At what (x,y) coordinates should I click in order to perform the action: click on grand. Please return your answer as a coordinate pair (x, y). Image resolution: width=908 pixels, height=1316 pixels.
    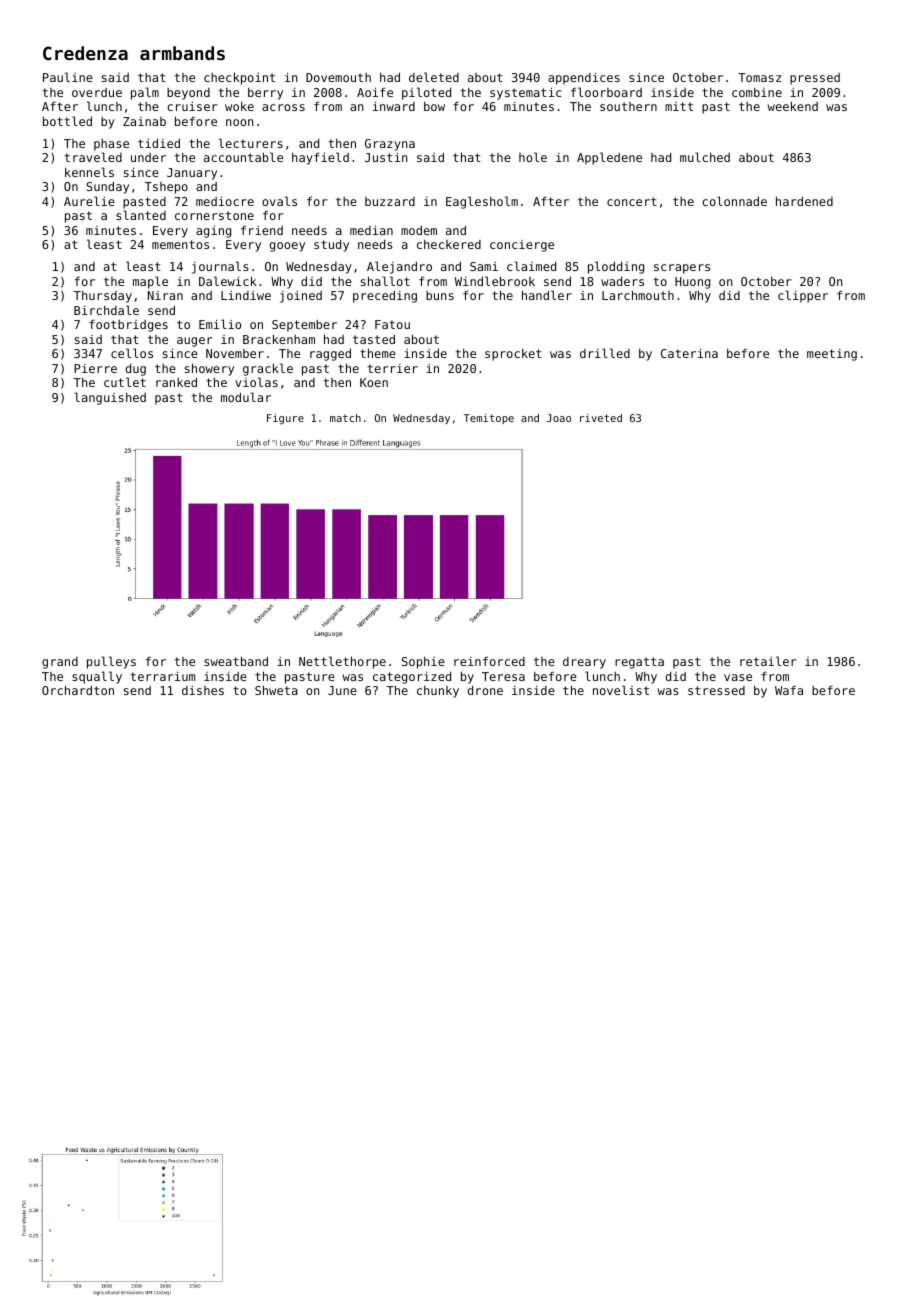
    Looking at the image, I should click on (60, 663).
